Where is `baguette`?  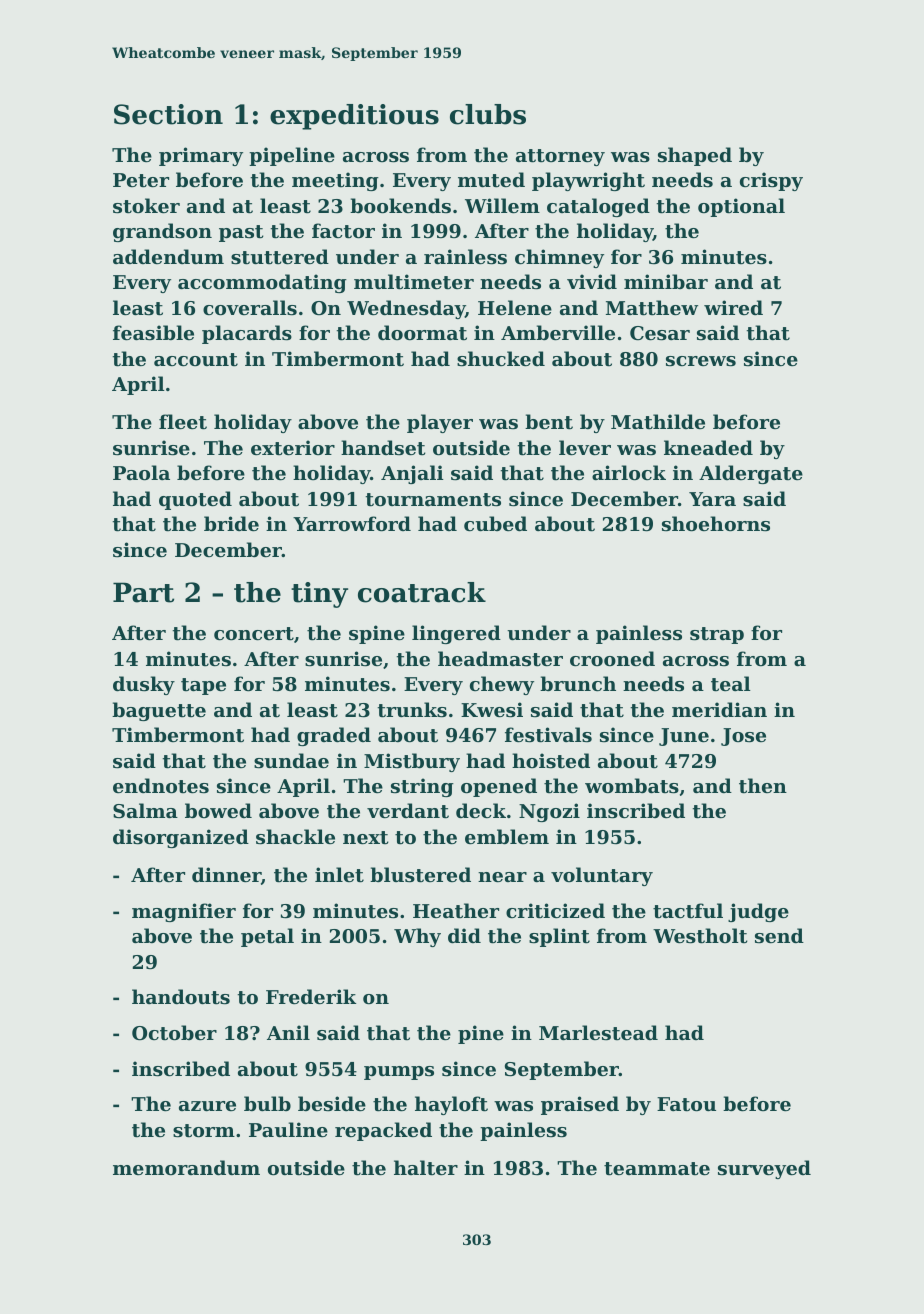 baguette is located at coordinates (159, 711).
